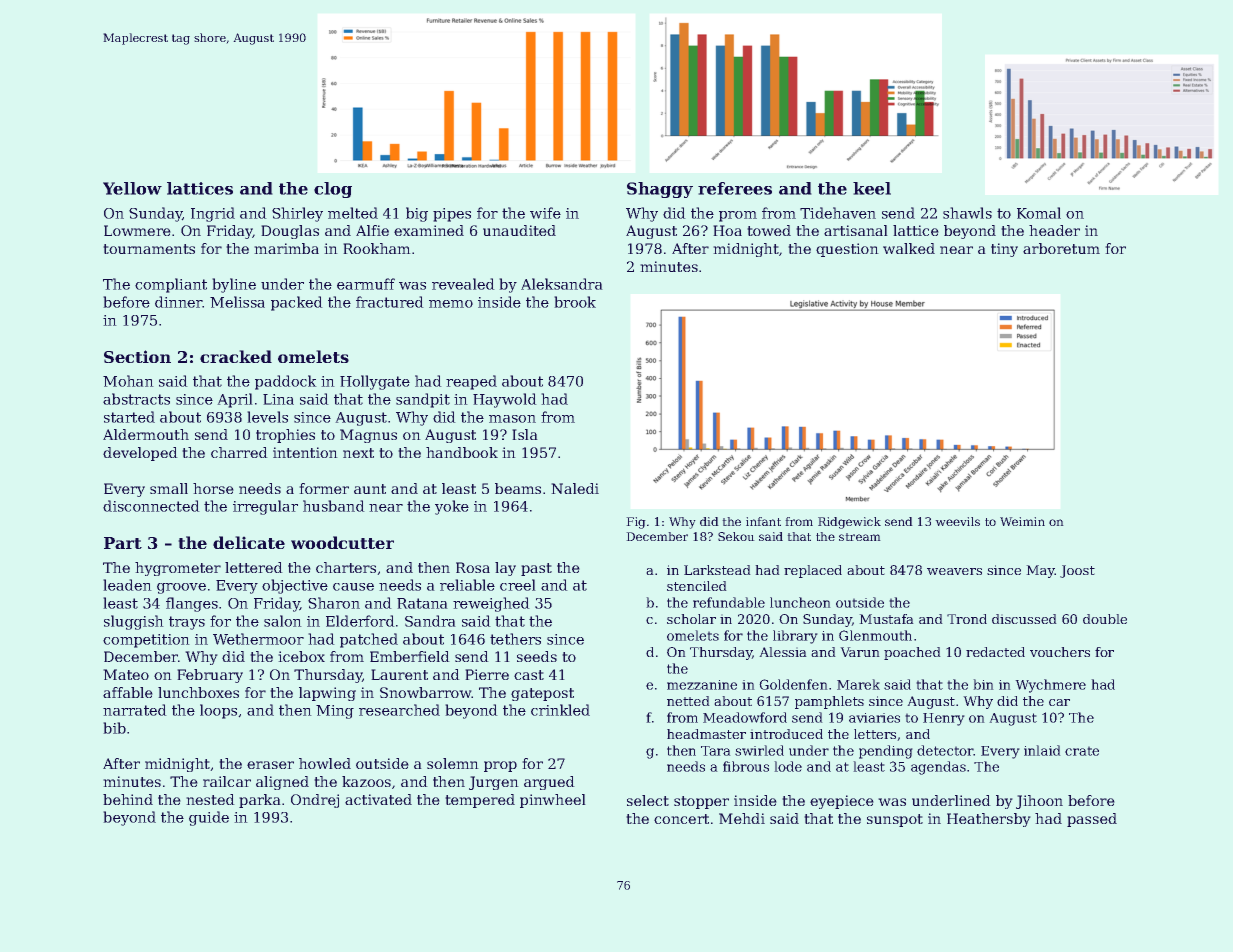 The image size is (1233, 952). I want to click on memo, so click(451, 304).
